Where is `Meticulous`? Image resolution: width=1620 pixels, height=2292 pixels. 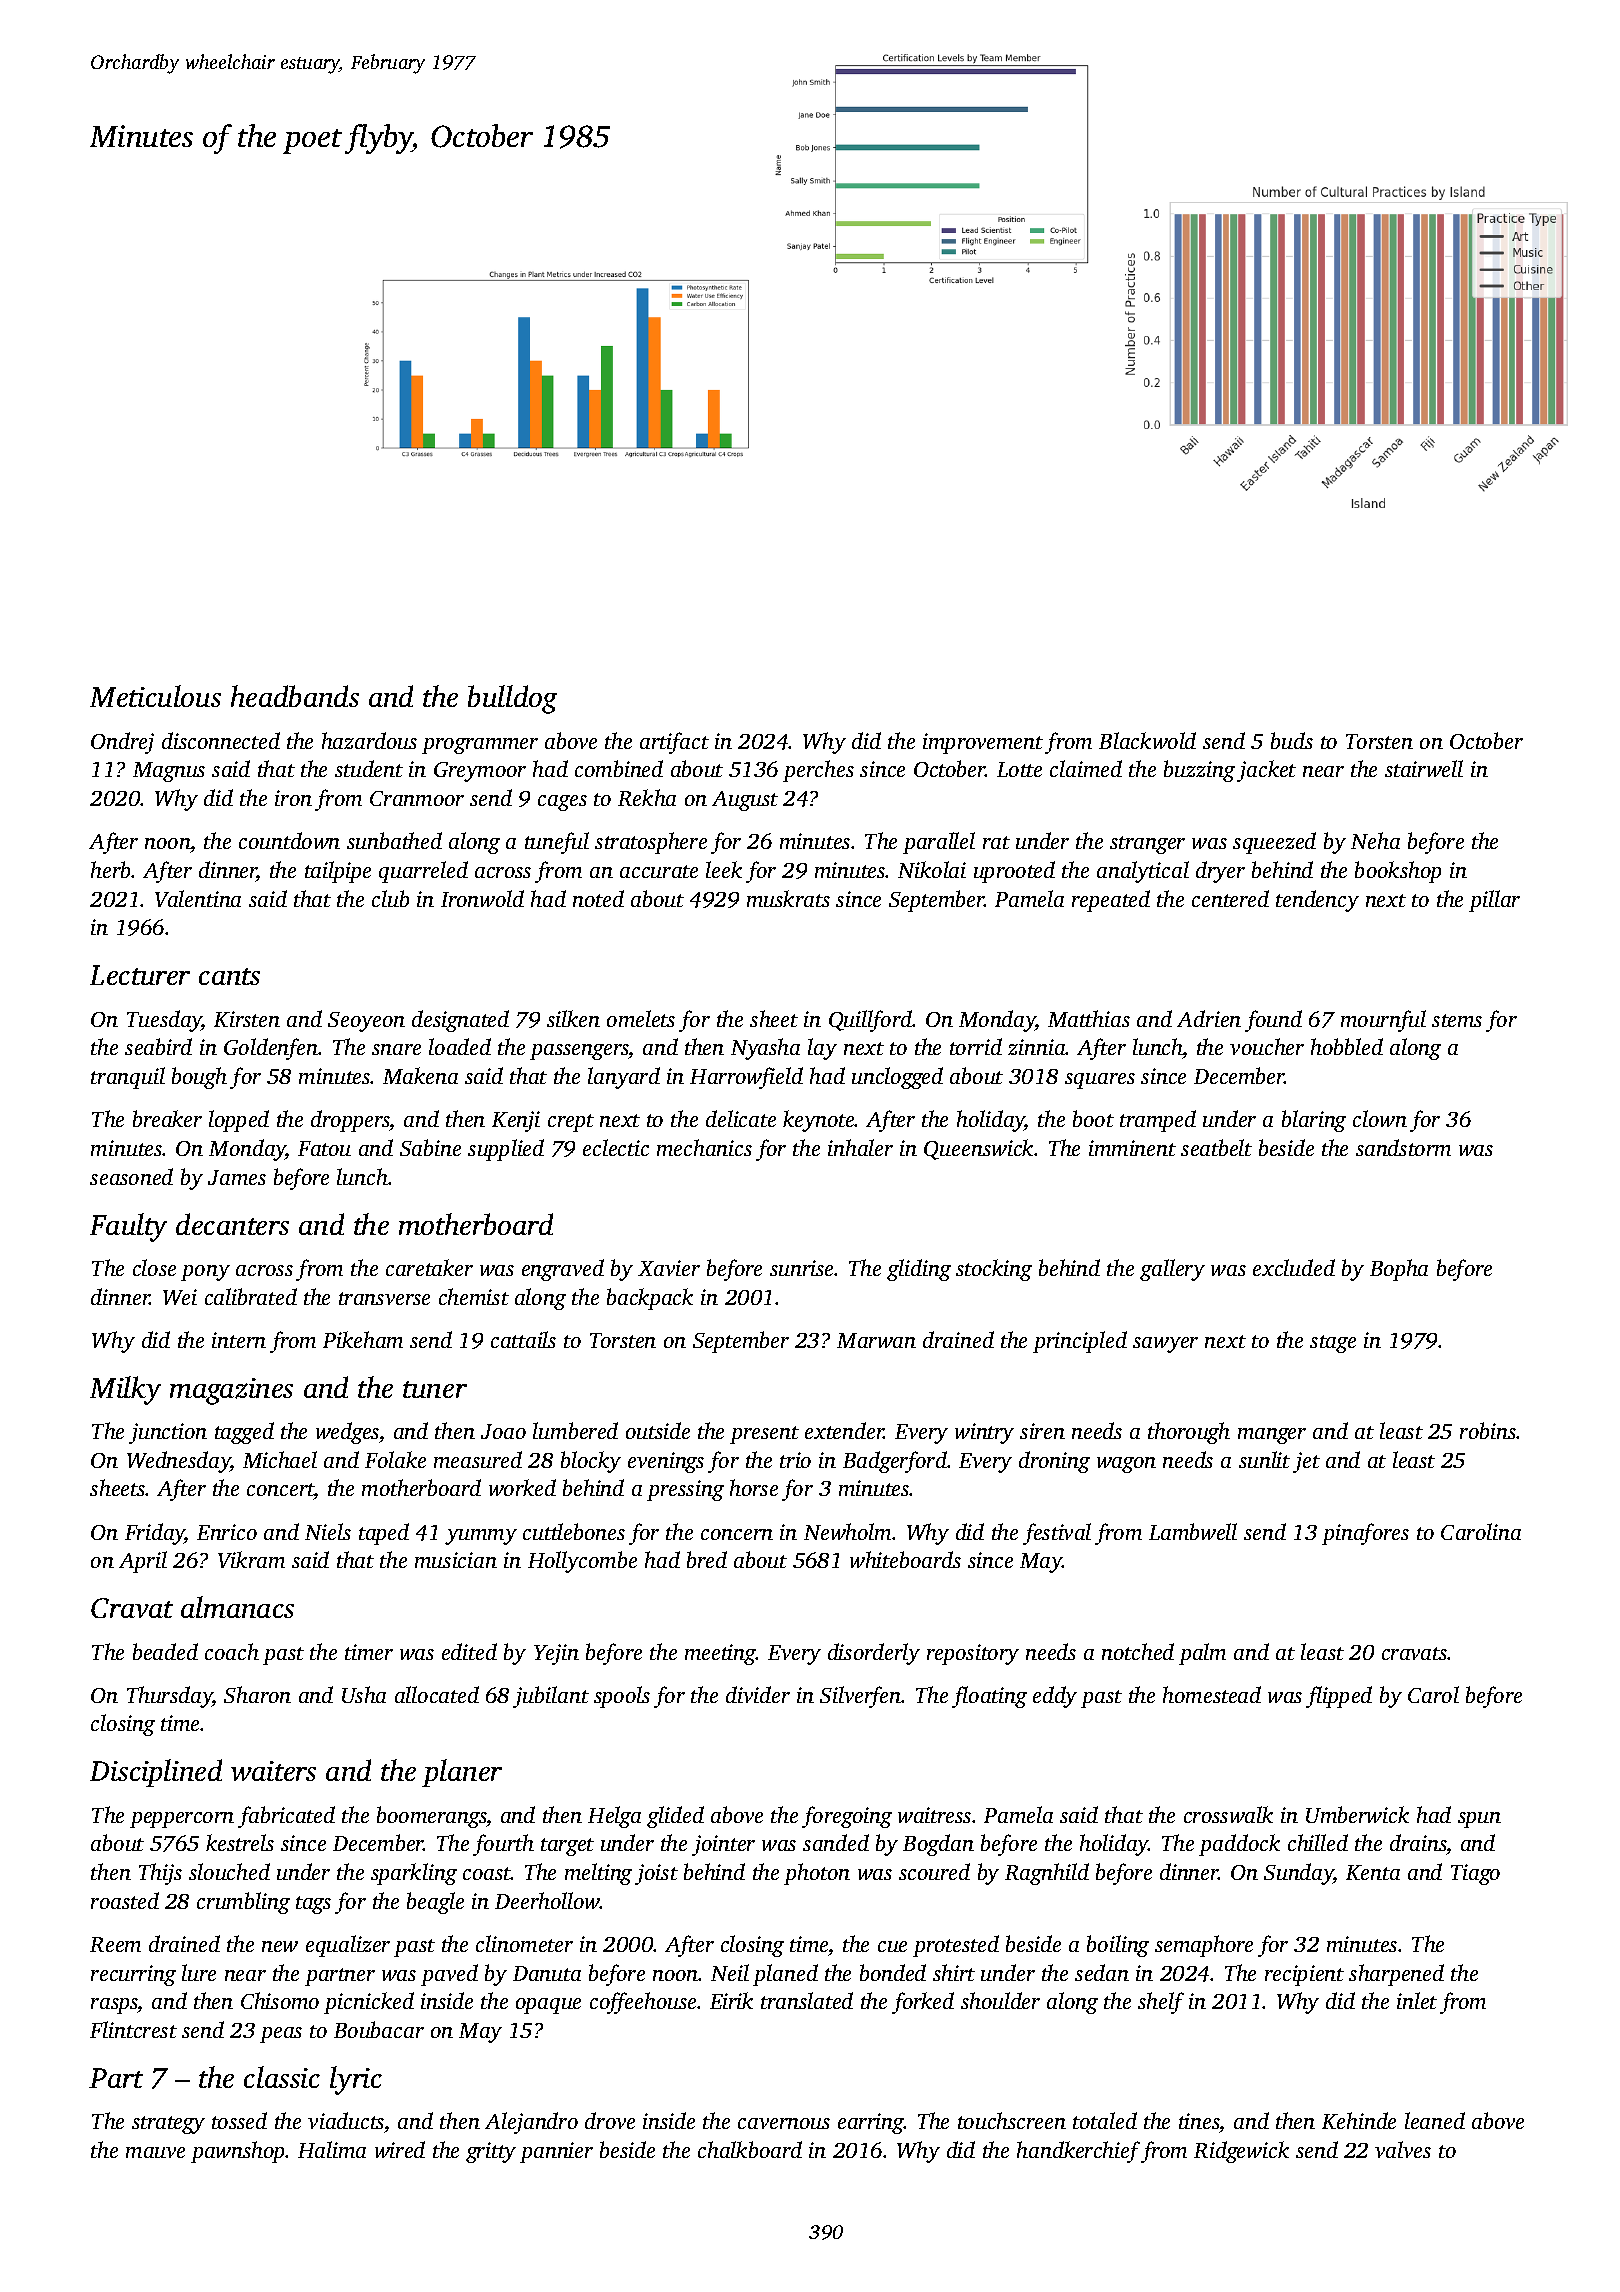 Meticulous is located at coordinates (155, 696).
